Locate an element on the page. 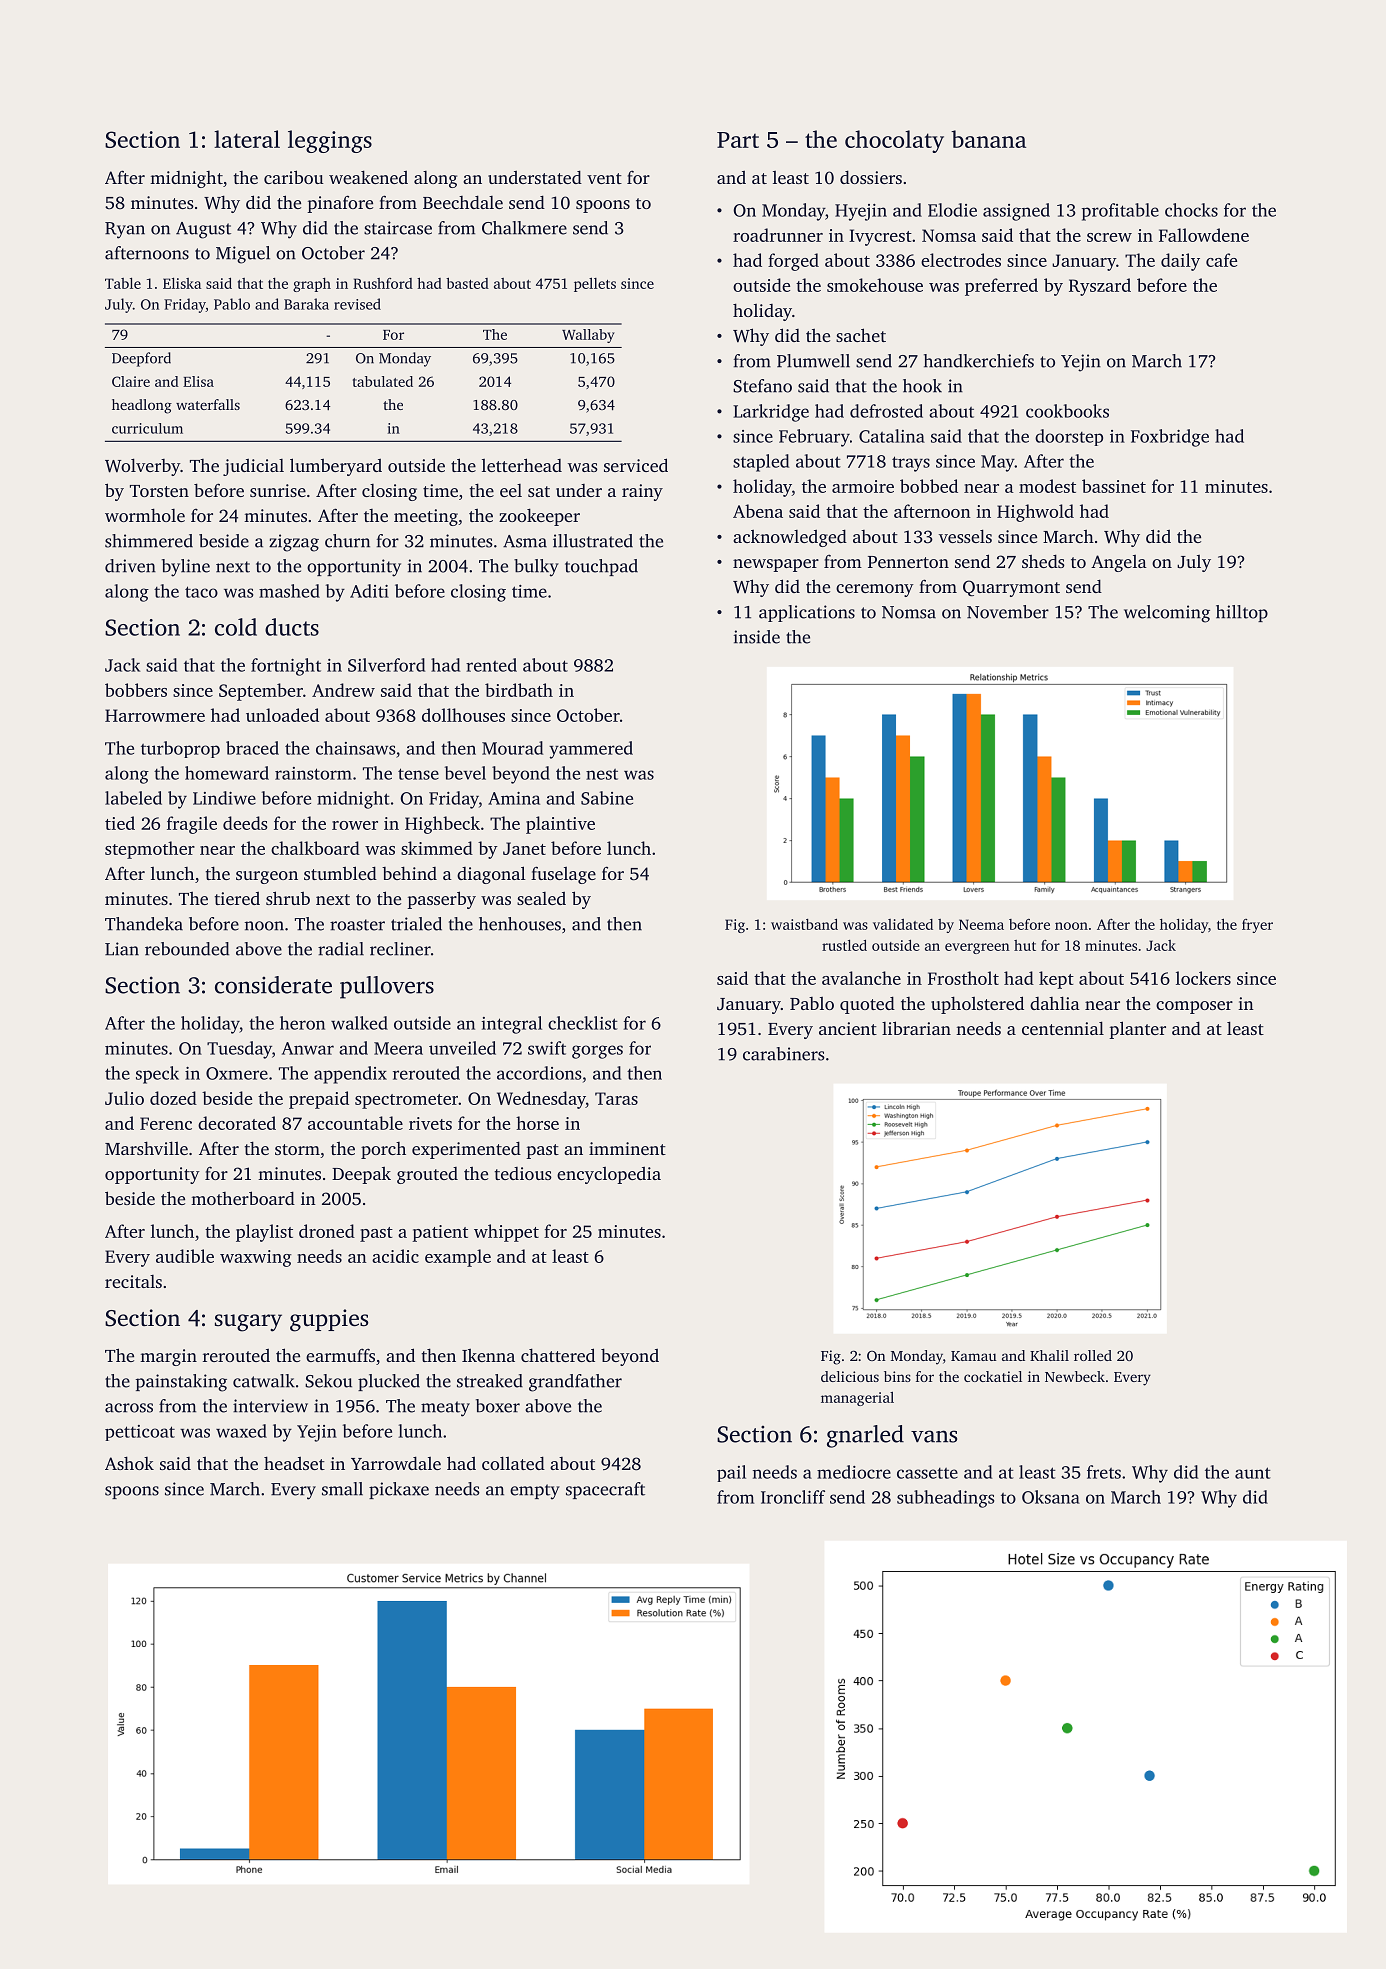 The height and width of the page is (1969, 1386). roadrunner is located at coordinates (778, 235).
